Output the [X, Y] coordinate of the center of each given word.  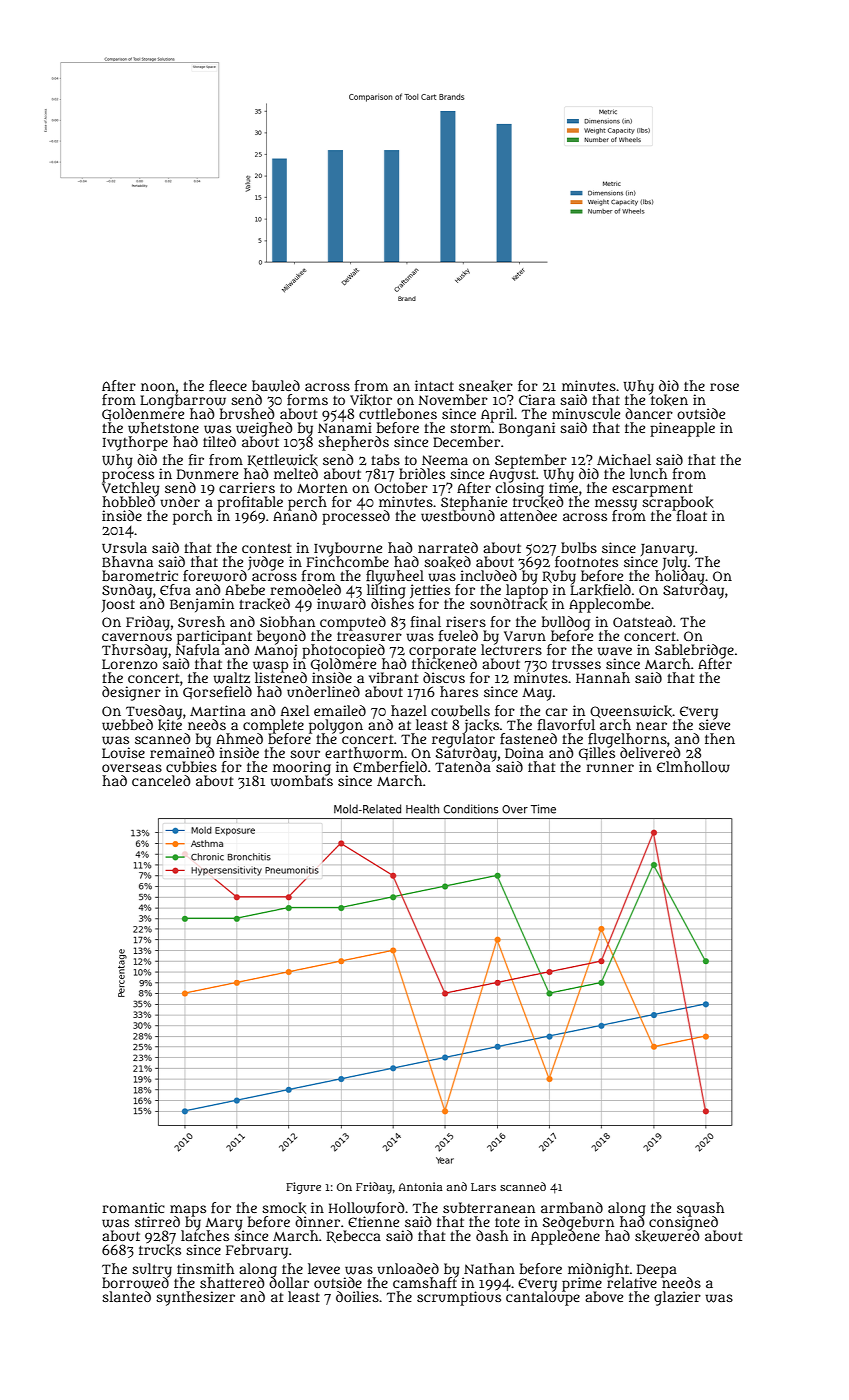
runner [610, 768]
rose [724, 387]
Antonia [421, 1186]
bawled [276, 386]
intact [434, 385]
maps [188, 1211]
